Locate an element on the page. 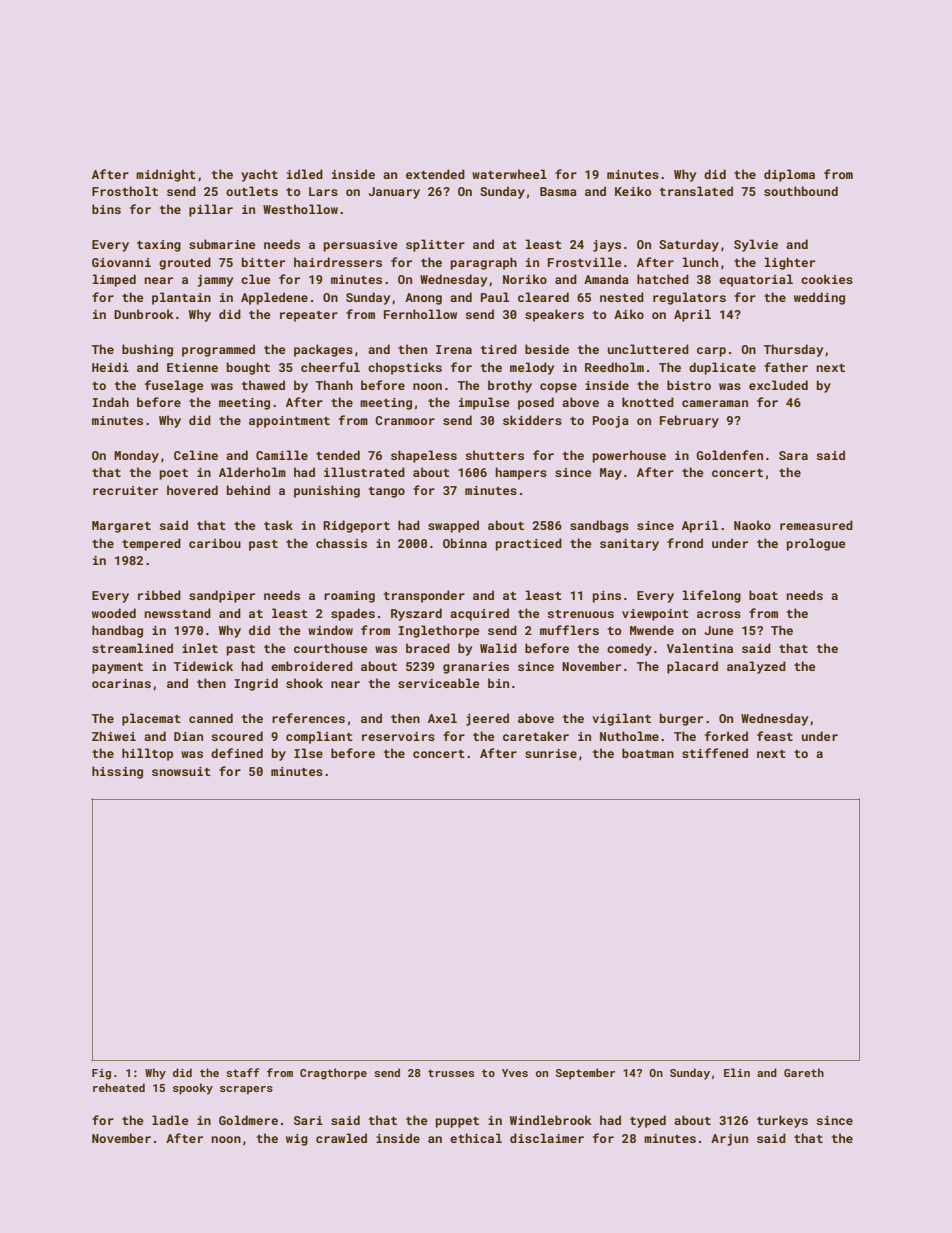 The image size is (952, 1233). diploma is located at coordinates (789, 175).
